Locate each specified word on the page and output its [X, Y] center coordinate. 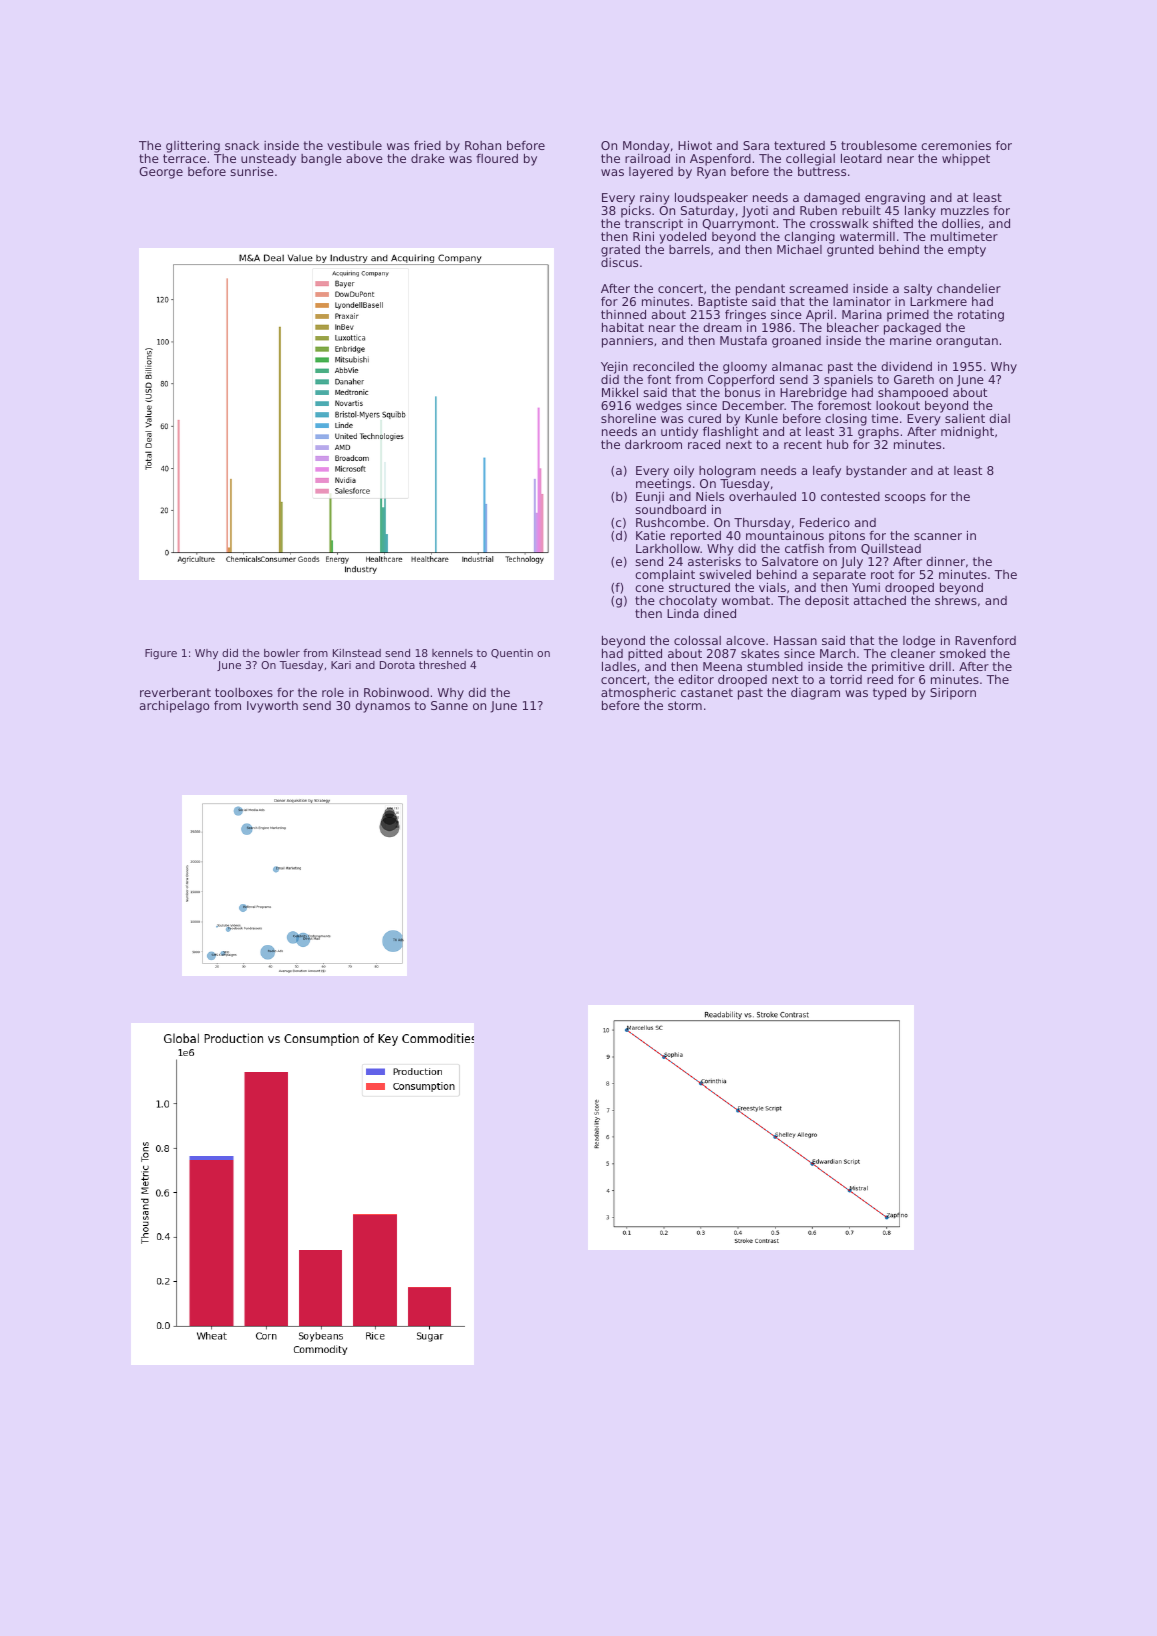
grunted [850, 251]
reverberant [175, 692]
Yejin [614, 368]
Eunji [650, 498]
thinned [623, 314]
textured [799, 145]
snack [242, 145]
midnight [967, 433]
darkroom [653, 444]
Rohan [483, 145]
